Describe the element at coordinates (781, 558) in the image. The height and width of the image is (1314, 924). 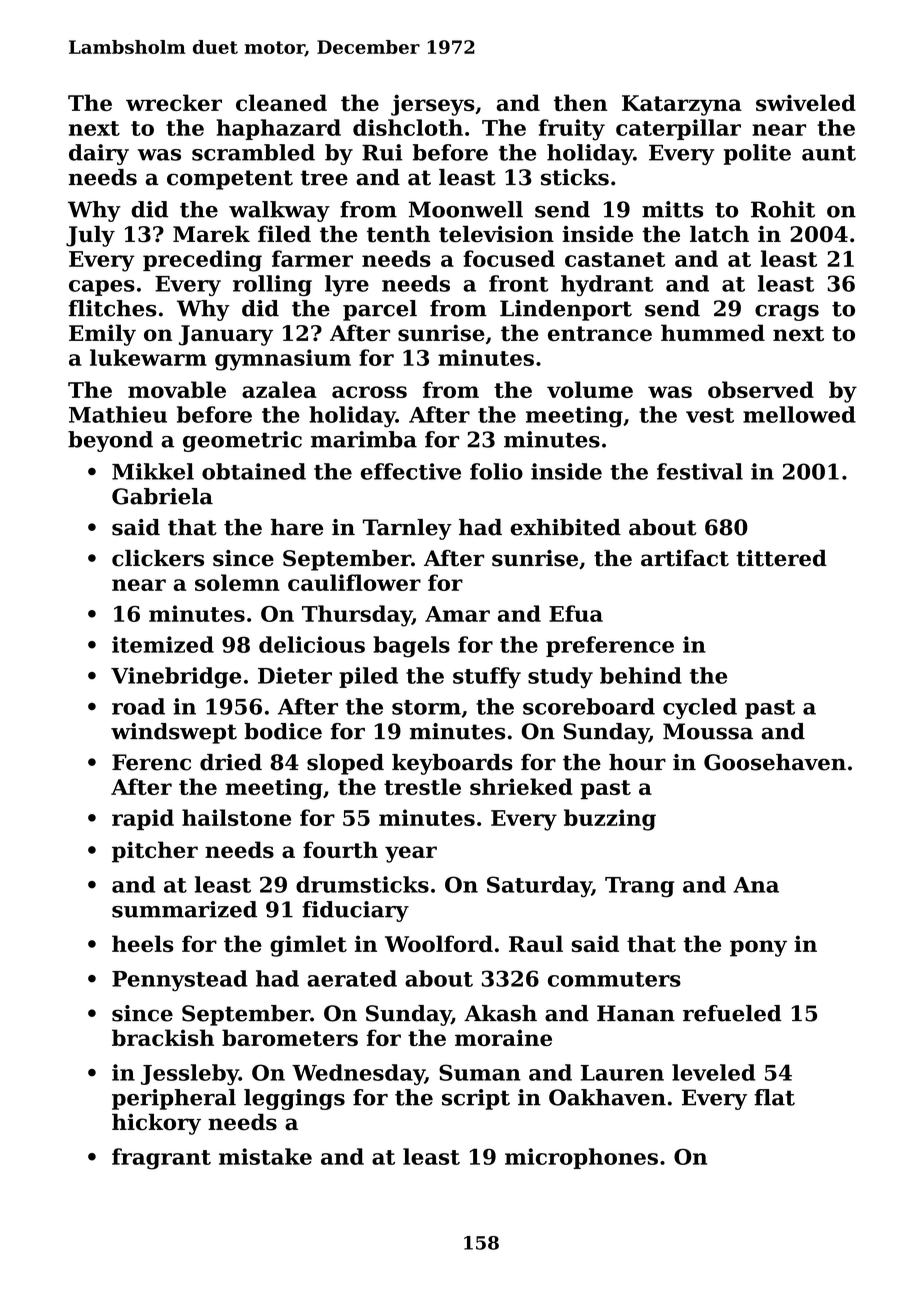
I see `tittered` at that location.
